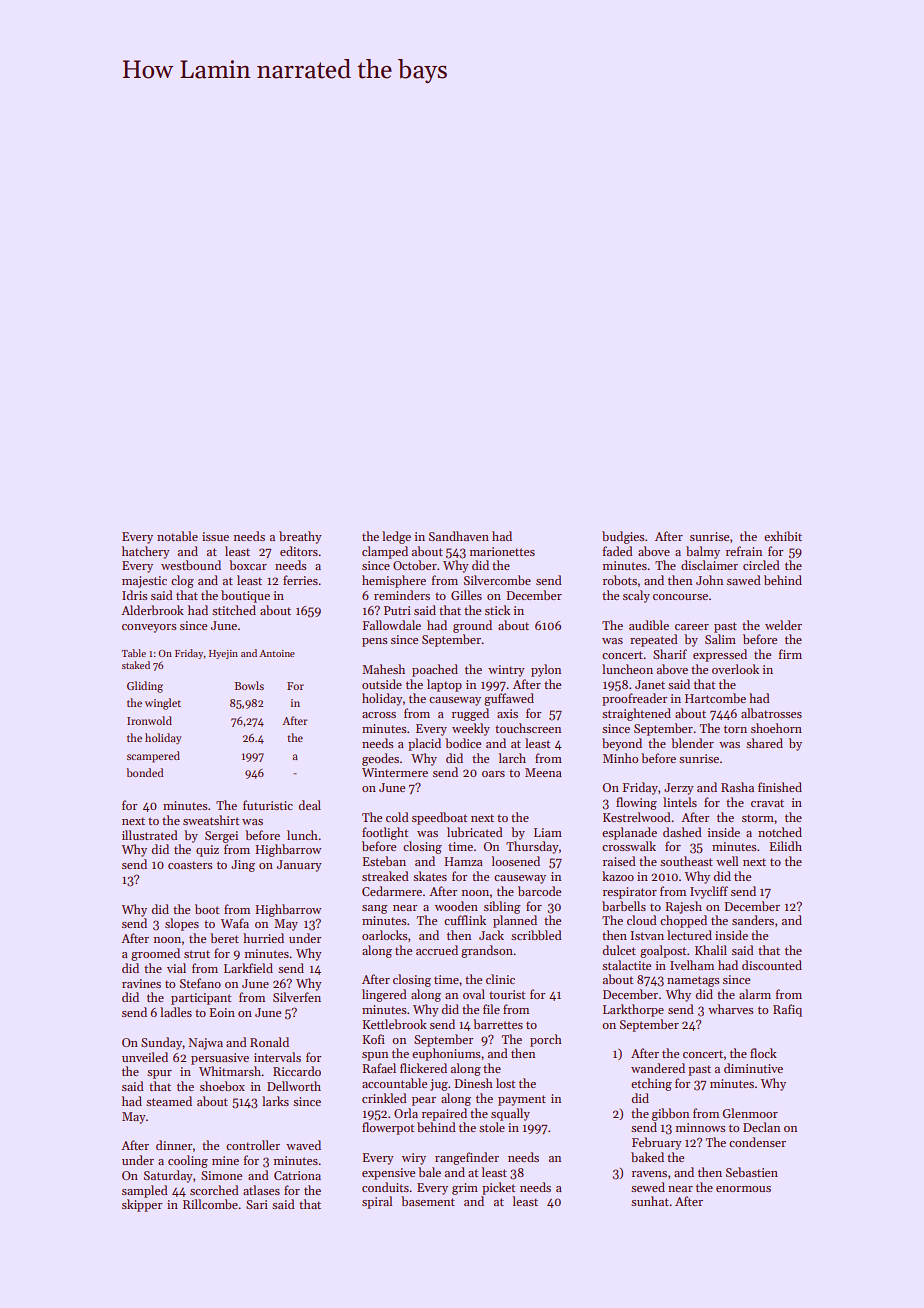 The image size is (924, 1308). I want to click on file, so click(491, 1009).
